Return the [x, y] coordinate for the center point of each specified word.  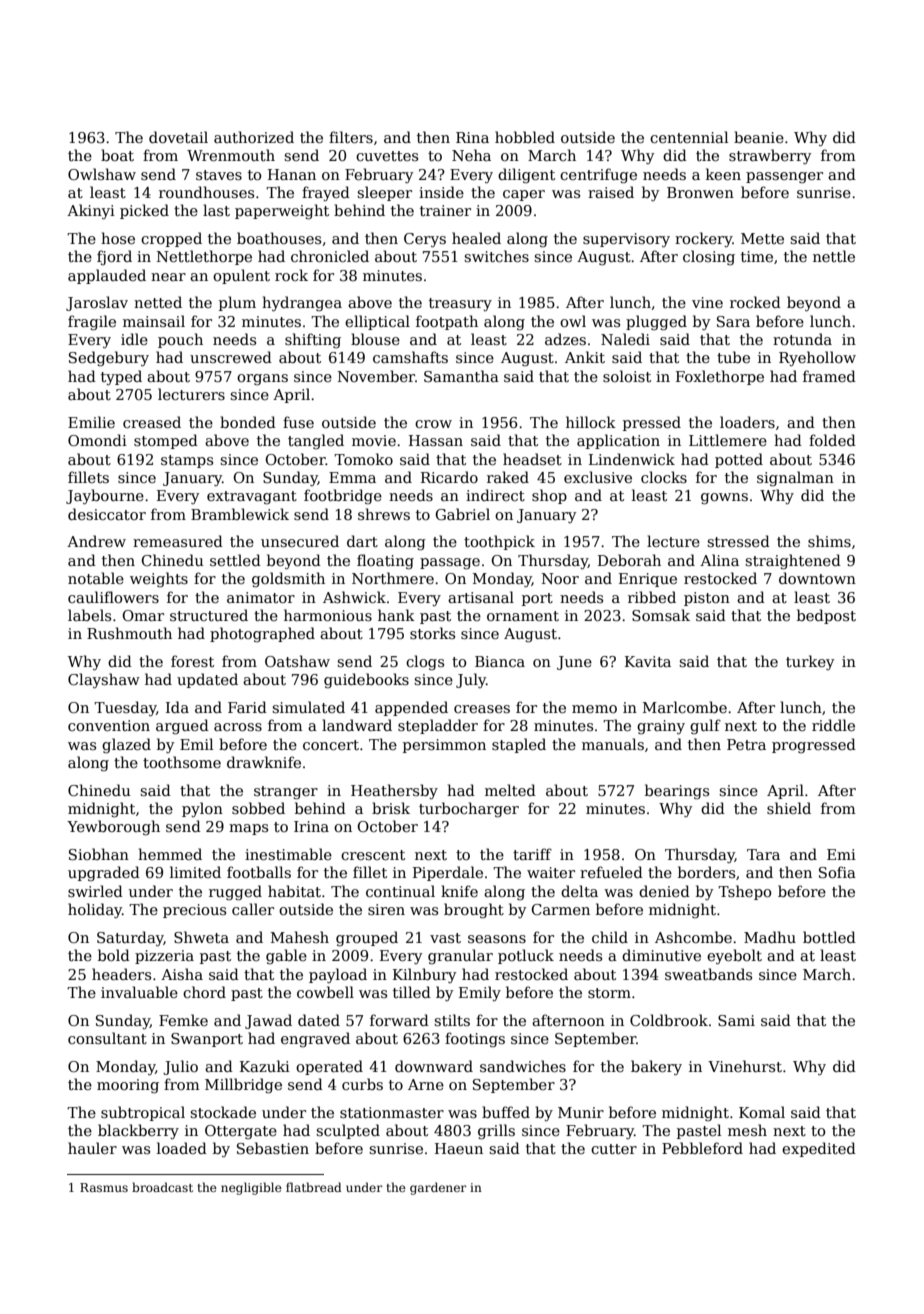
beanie [759, 137]
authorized [254, 137]
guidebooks [366, 680]
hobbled [525, 137]
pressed [652, 423]
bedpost [826, 616]
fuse [298, 422]
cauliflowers [113, 597]
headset [532, 459]
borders [706, 872]
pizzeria [164, 957]
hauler [92, 1148]
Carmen [560, 909]
